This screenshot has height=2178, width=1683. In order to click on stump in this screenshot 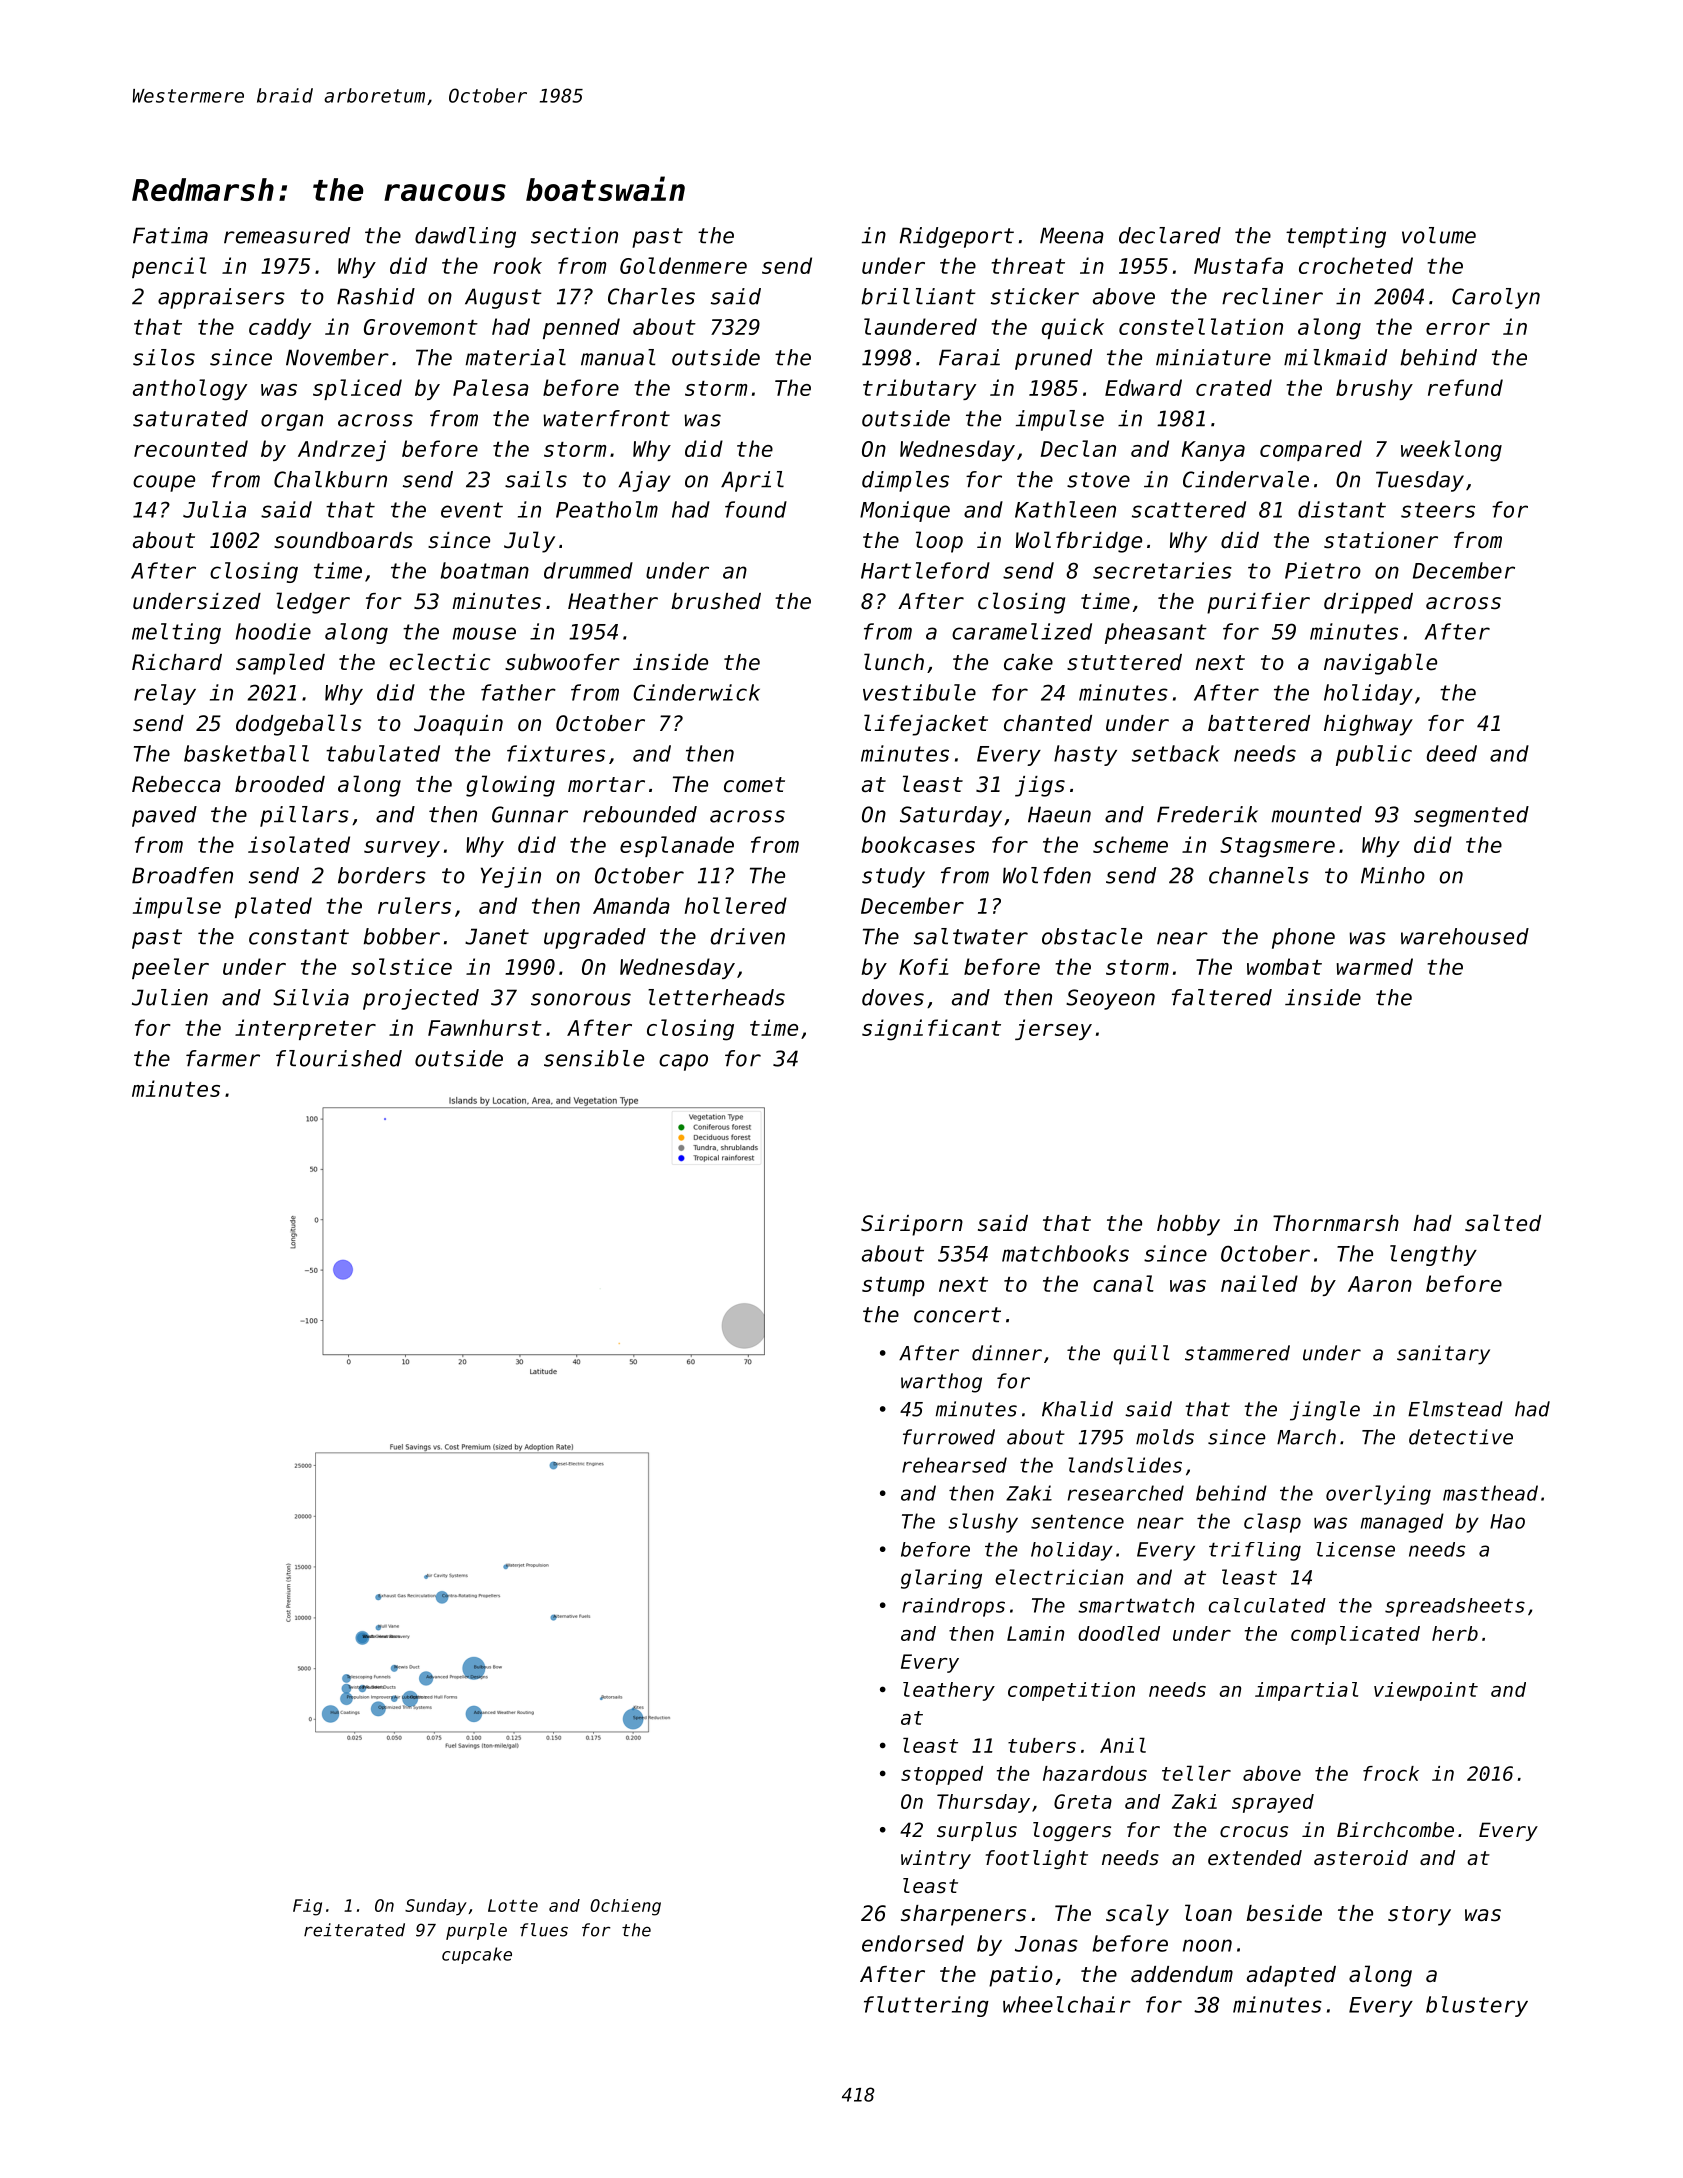, I will do `click(893, 1286)`.
